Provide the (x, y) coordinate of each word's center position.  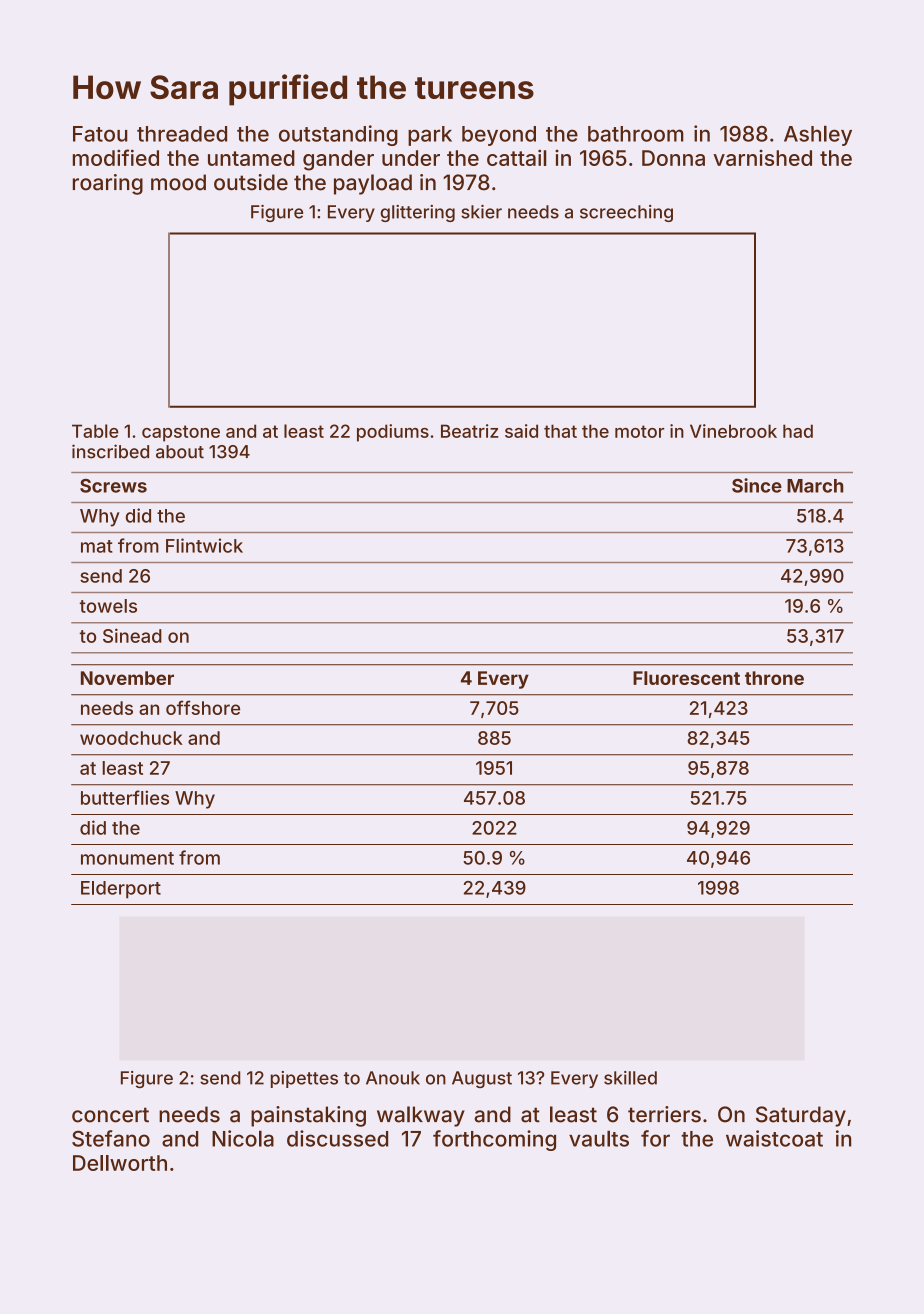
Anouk (393, 1078)
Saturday (801, 1116)
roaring (108, 184)
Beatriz (470, 431)
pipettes (304, 1079)
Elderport (121, 890)
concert (110, 1115)
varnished (762, 158)
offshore (203, 707)
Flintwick (204, 545)
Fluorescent (686, 678)
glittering (417, 213)
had (798, 431)
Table (95, 431)
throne (774, 678)
